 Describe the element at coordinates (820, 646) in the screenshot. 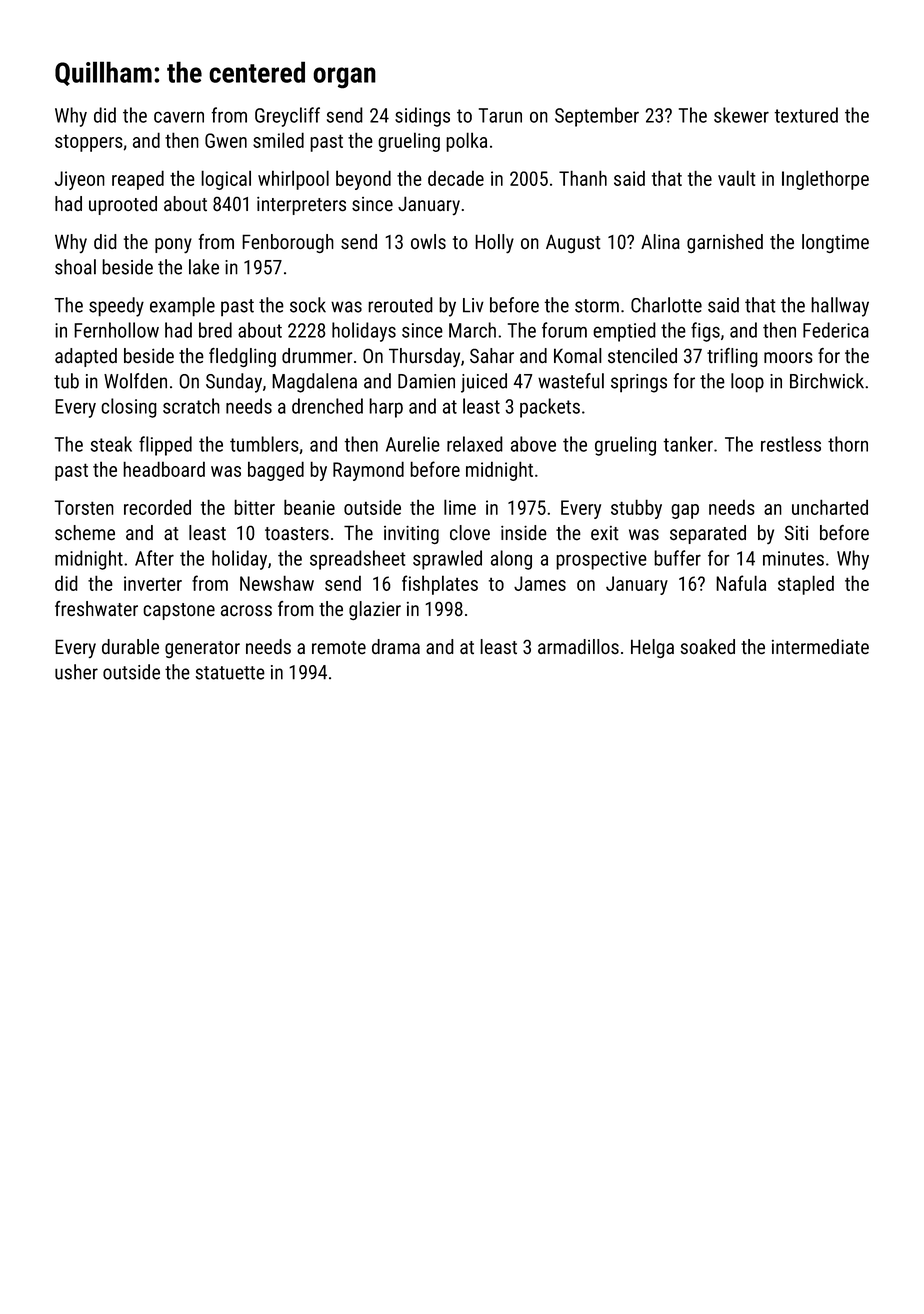

I see `intermediate` at that location.
